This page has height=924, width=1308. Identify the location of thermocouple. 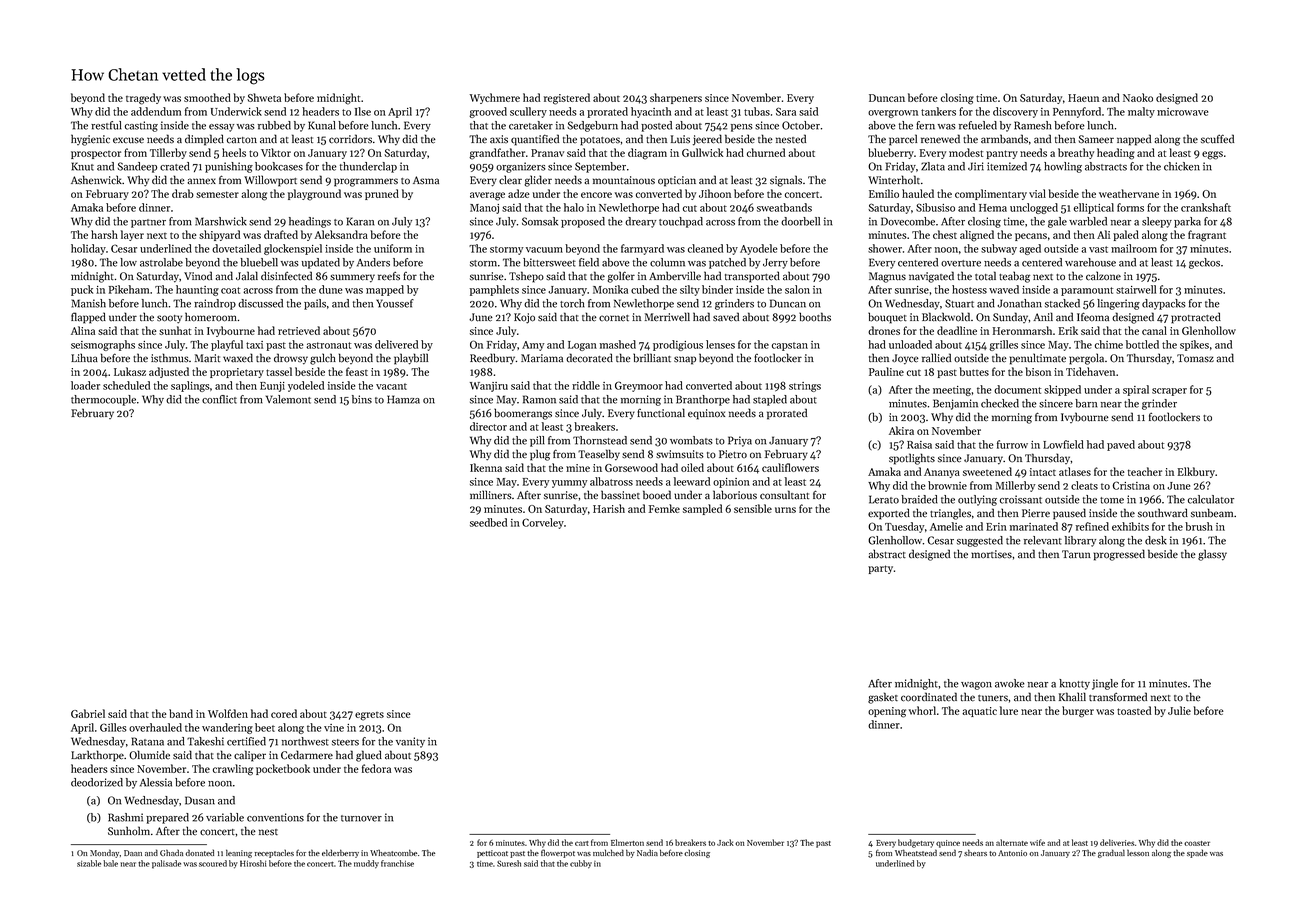
(103, 400).
